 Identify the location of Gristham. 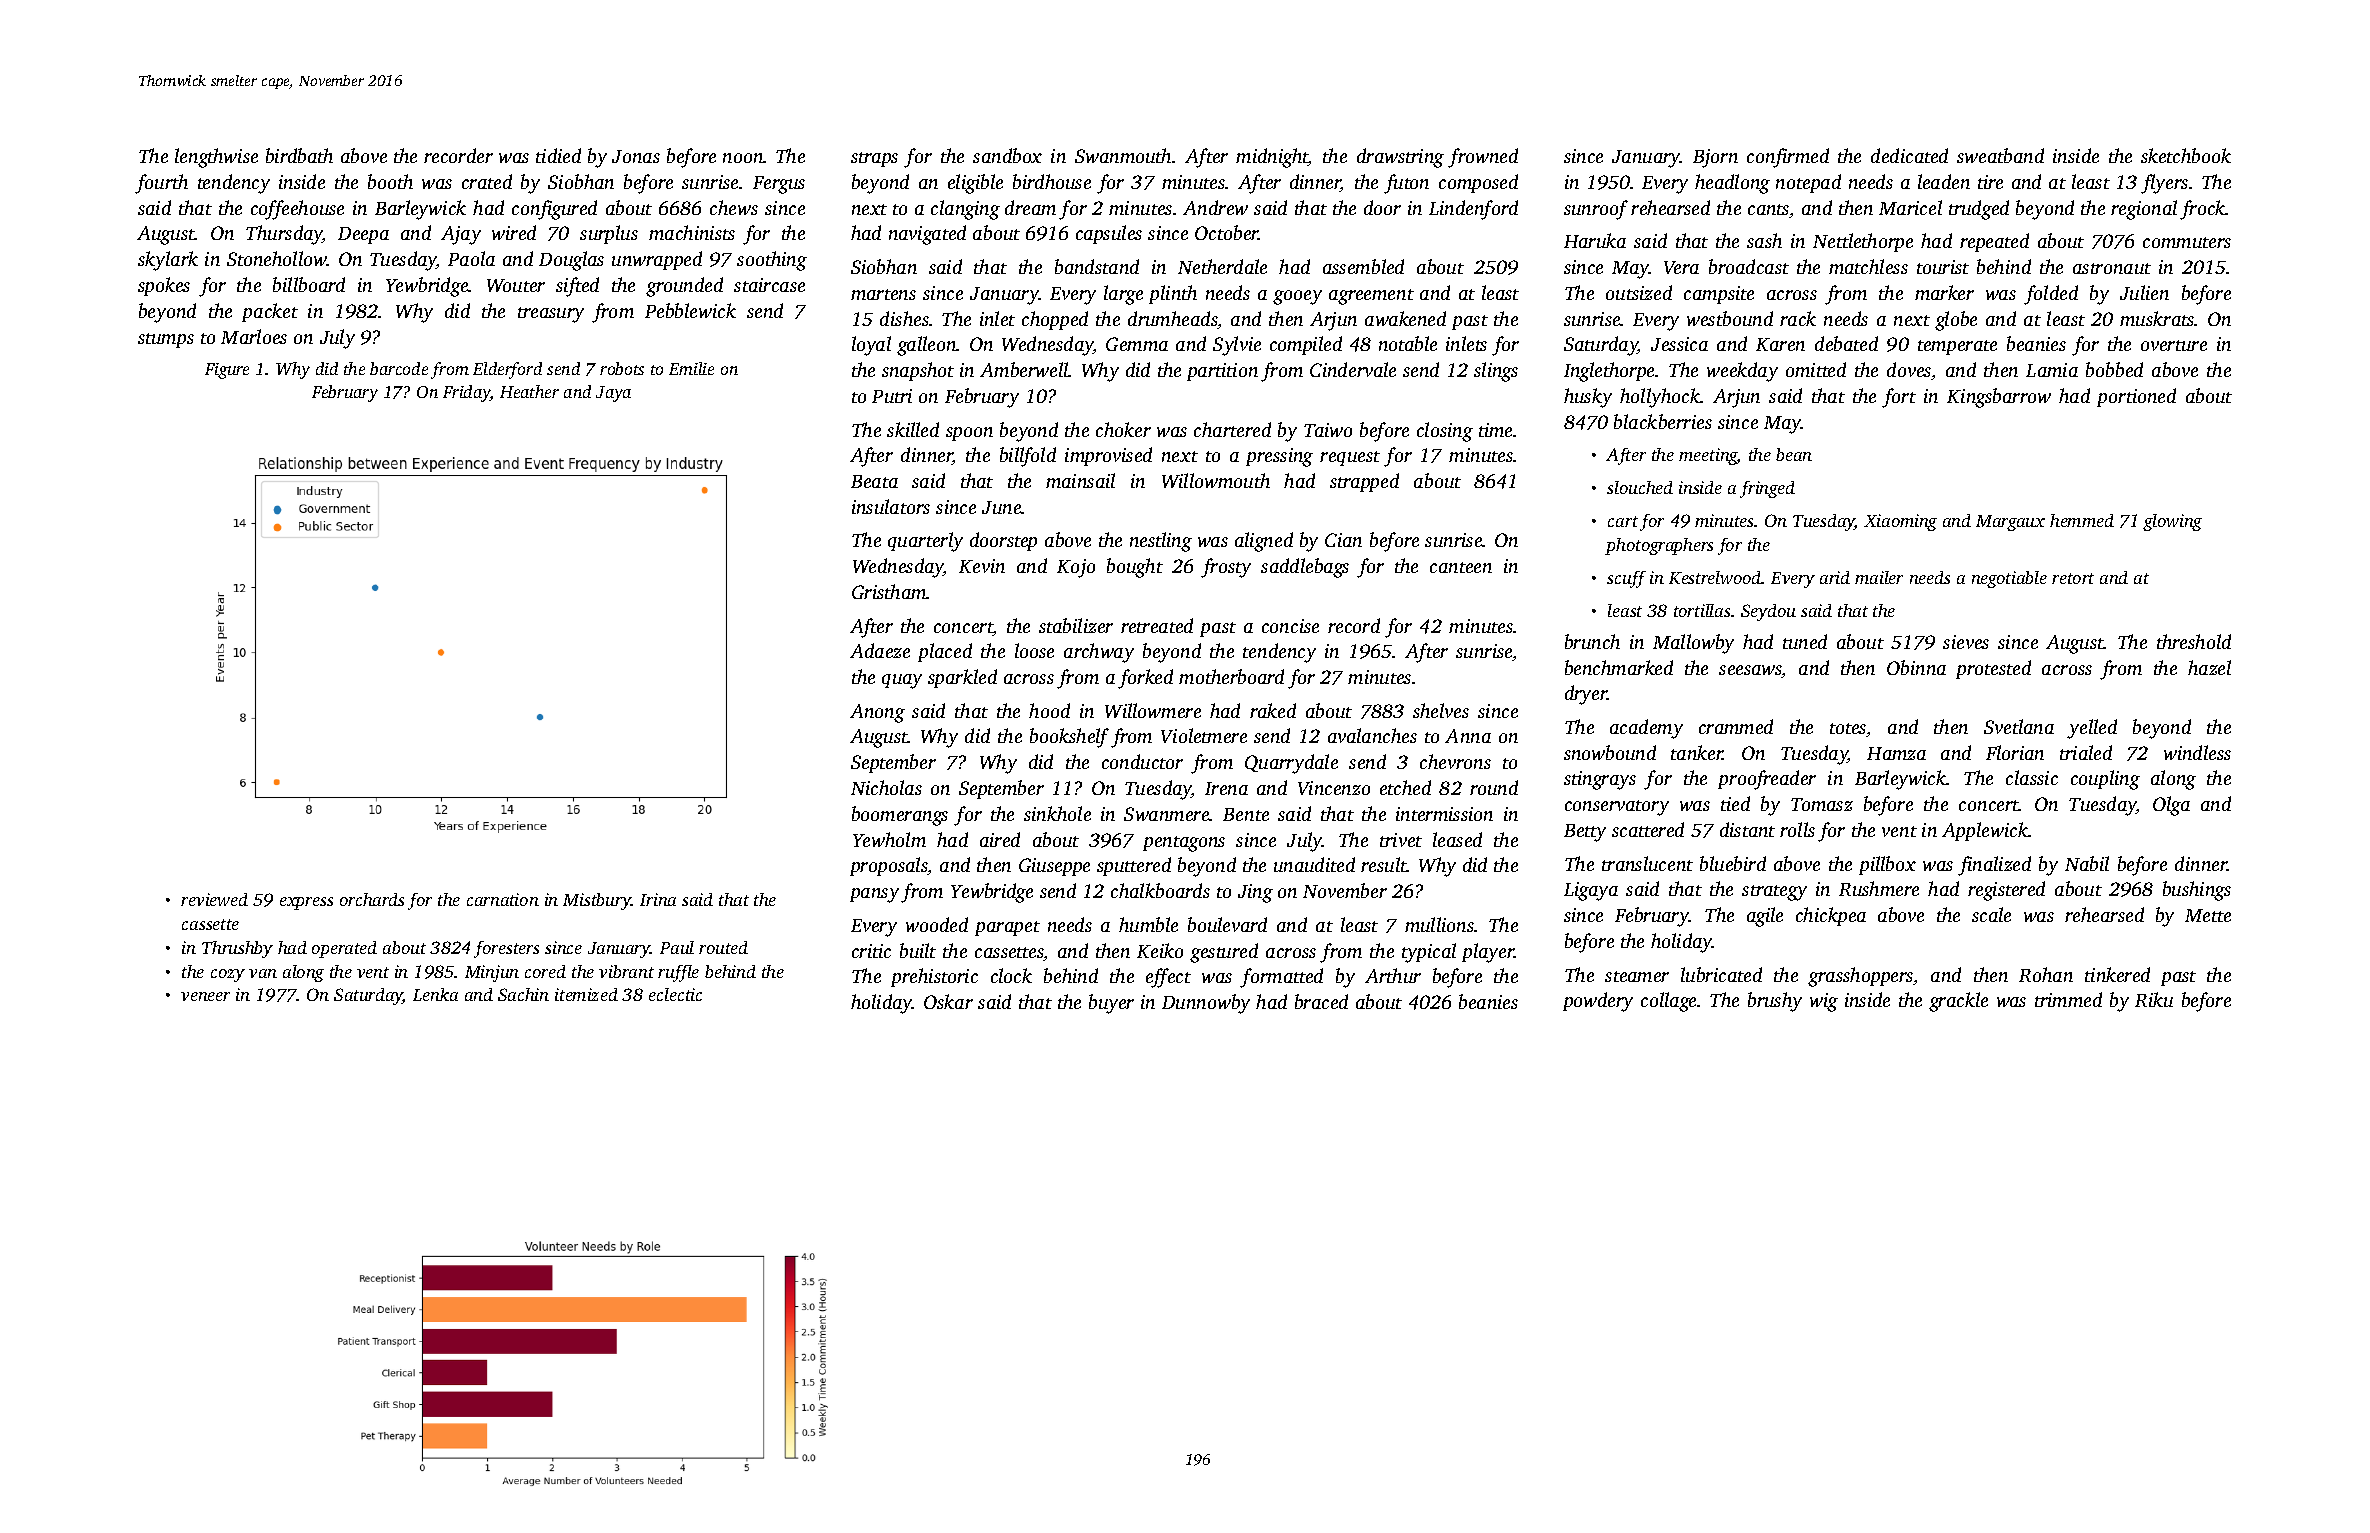
(889, 591).
